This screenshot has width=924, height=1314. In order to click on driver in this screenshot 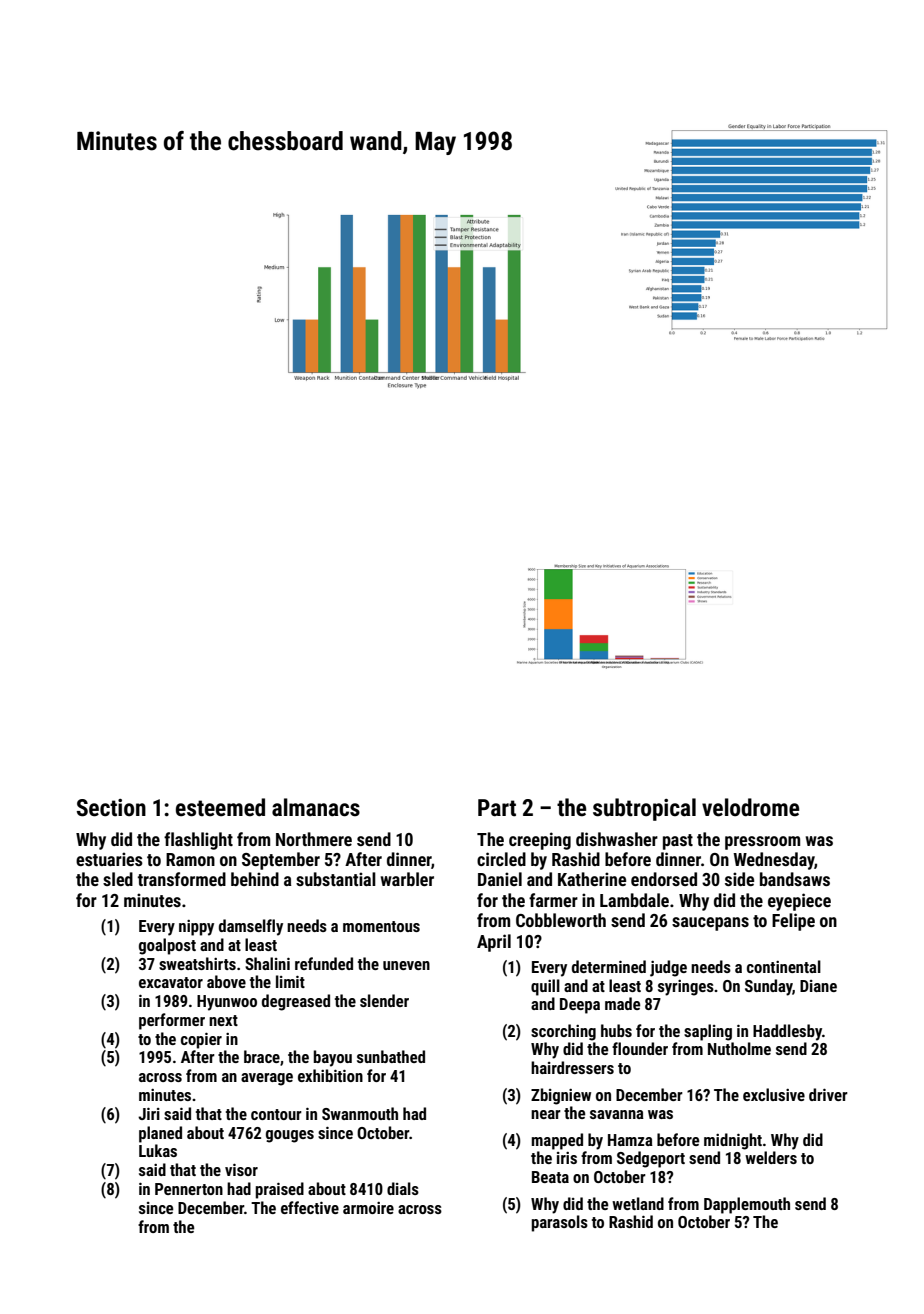, I will do `click(828, 1094)`.
